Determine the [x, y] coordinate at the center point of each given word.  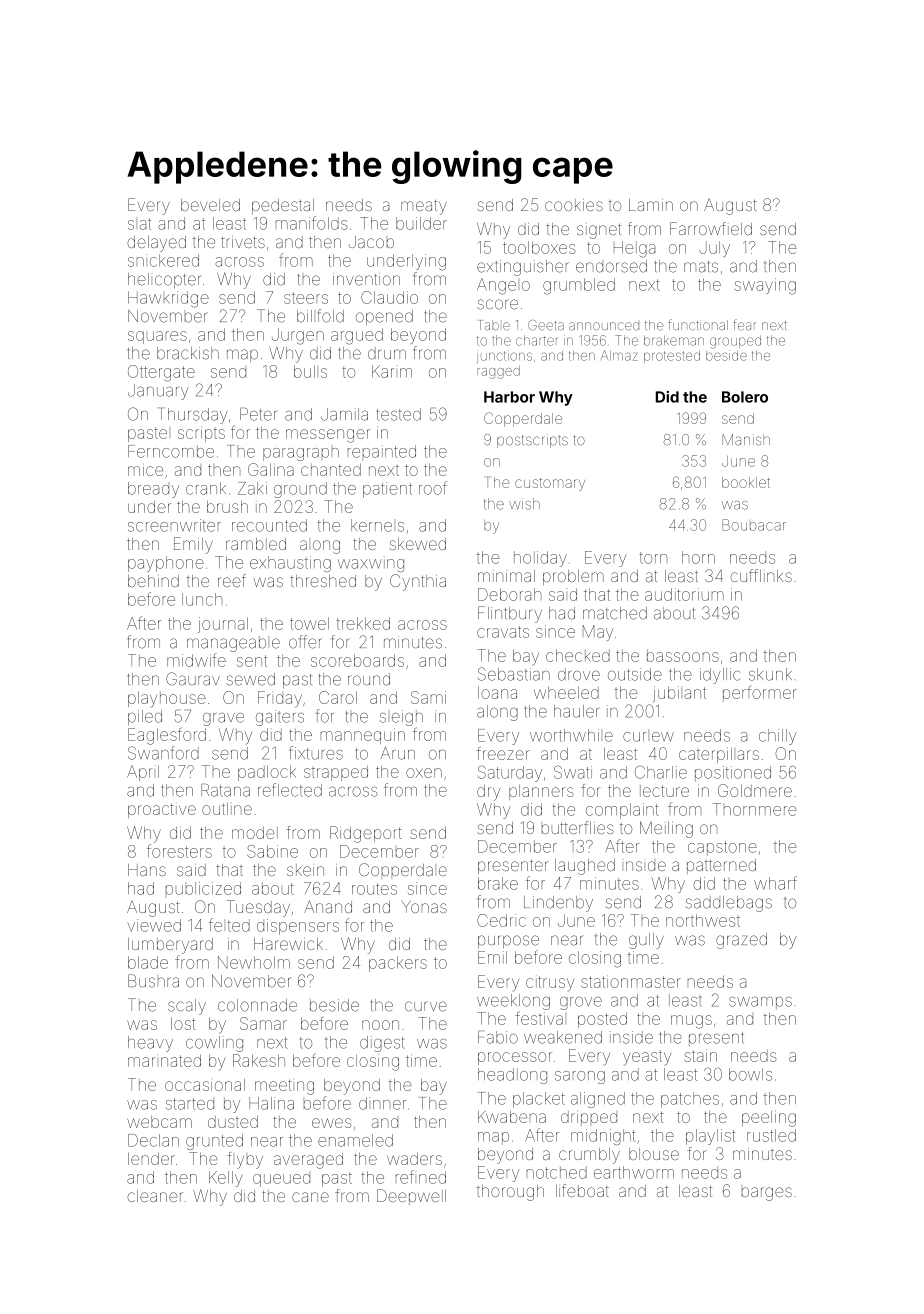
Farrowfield [711, 228]
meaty [424, 207]
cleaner [155, 1196]
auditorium [684, 594]
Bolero [745, 397]
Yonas [424, 907]
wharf [775, 883]
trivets [243, 242]
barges [767, 1194]
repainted [382, 451]
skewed [417, 544]
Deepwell [411, 1197]
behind [153, 581]
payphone [166, 564]
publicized [203, 888]
